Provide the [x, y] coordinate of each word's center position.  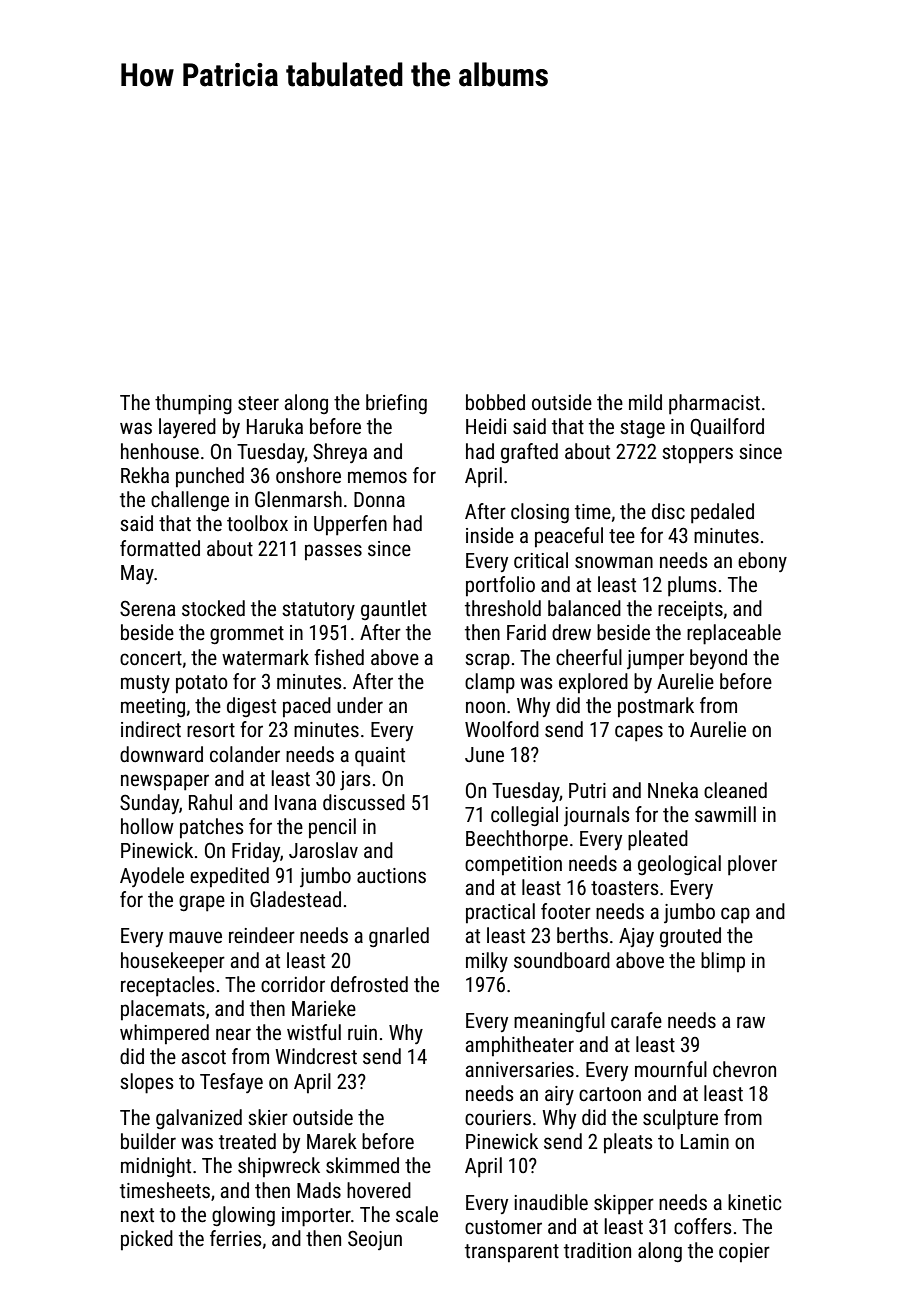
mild [645, 402]
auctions [391, 875]
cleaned [735, 790]
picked [147, 1240]
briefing [396, 404]
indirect [151, 729]
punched [210, 477]
